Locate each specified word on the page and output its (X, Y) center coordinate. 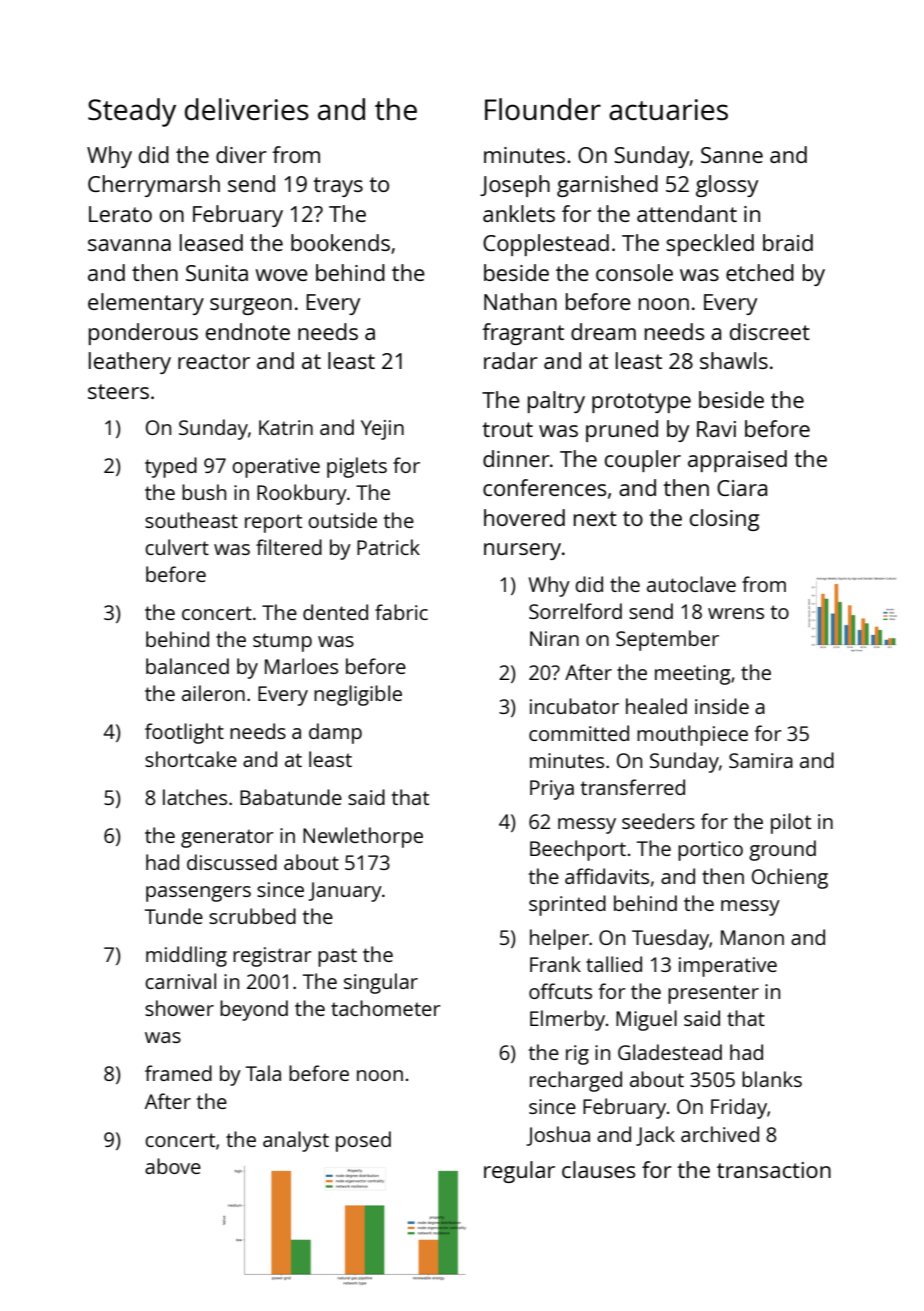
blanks (772, 1079)
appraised (737, 461)
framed (178, 1073)
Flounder (543, 109)
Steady (132, 112)
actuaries (668, 109)
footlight (184, 733)
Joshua (558, 1136)
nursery (522, 551)
